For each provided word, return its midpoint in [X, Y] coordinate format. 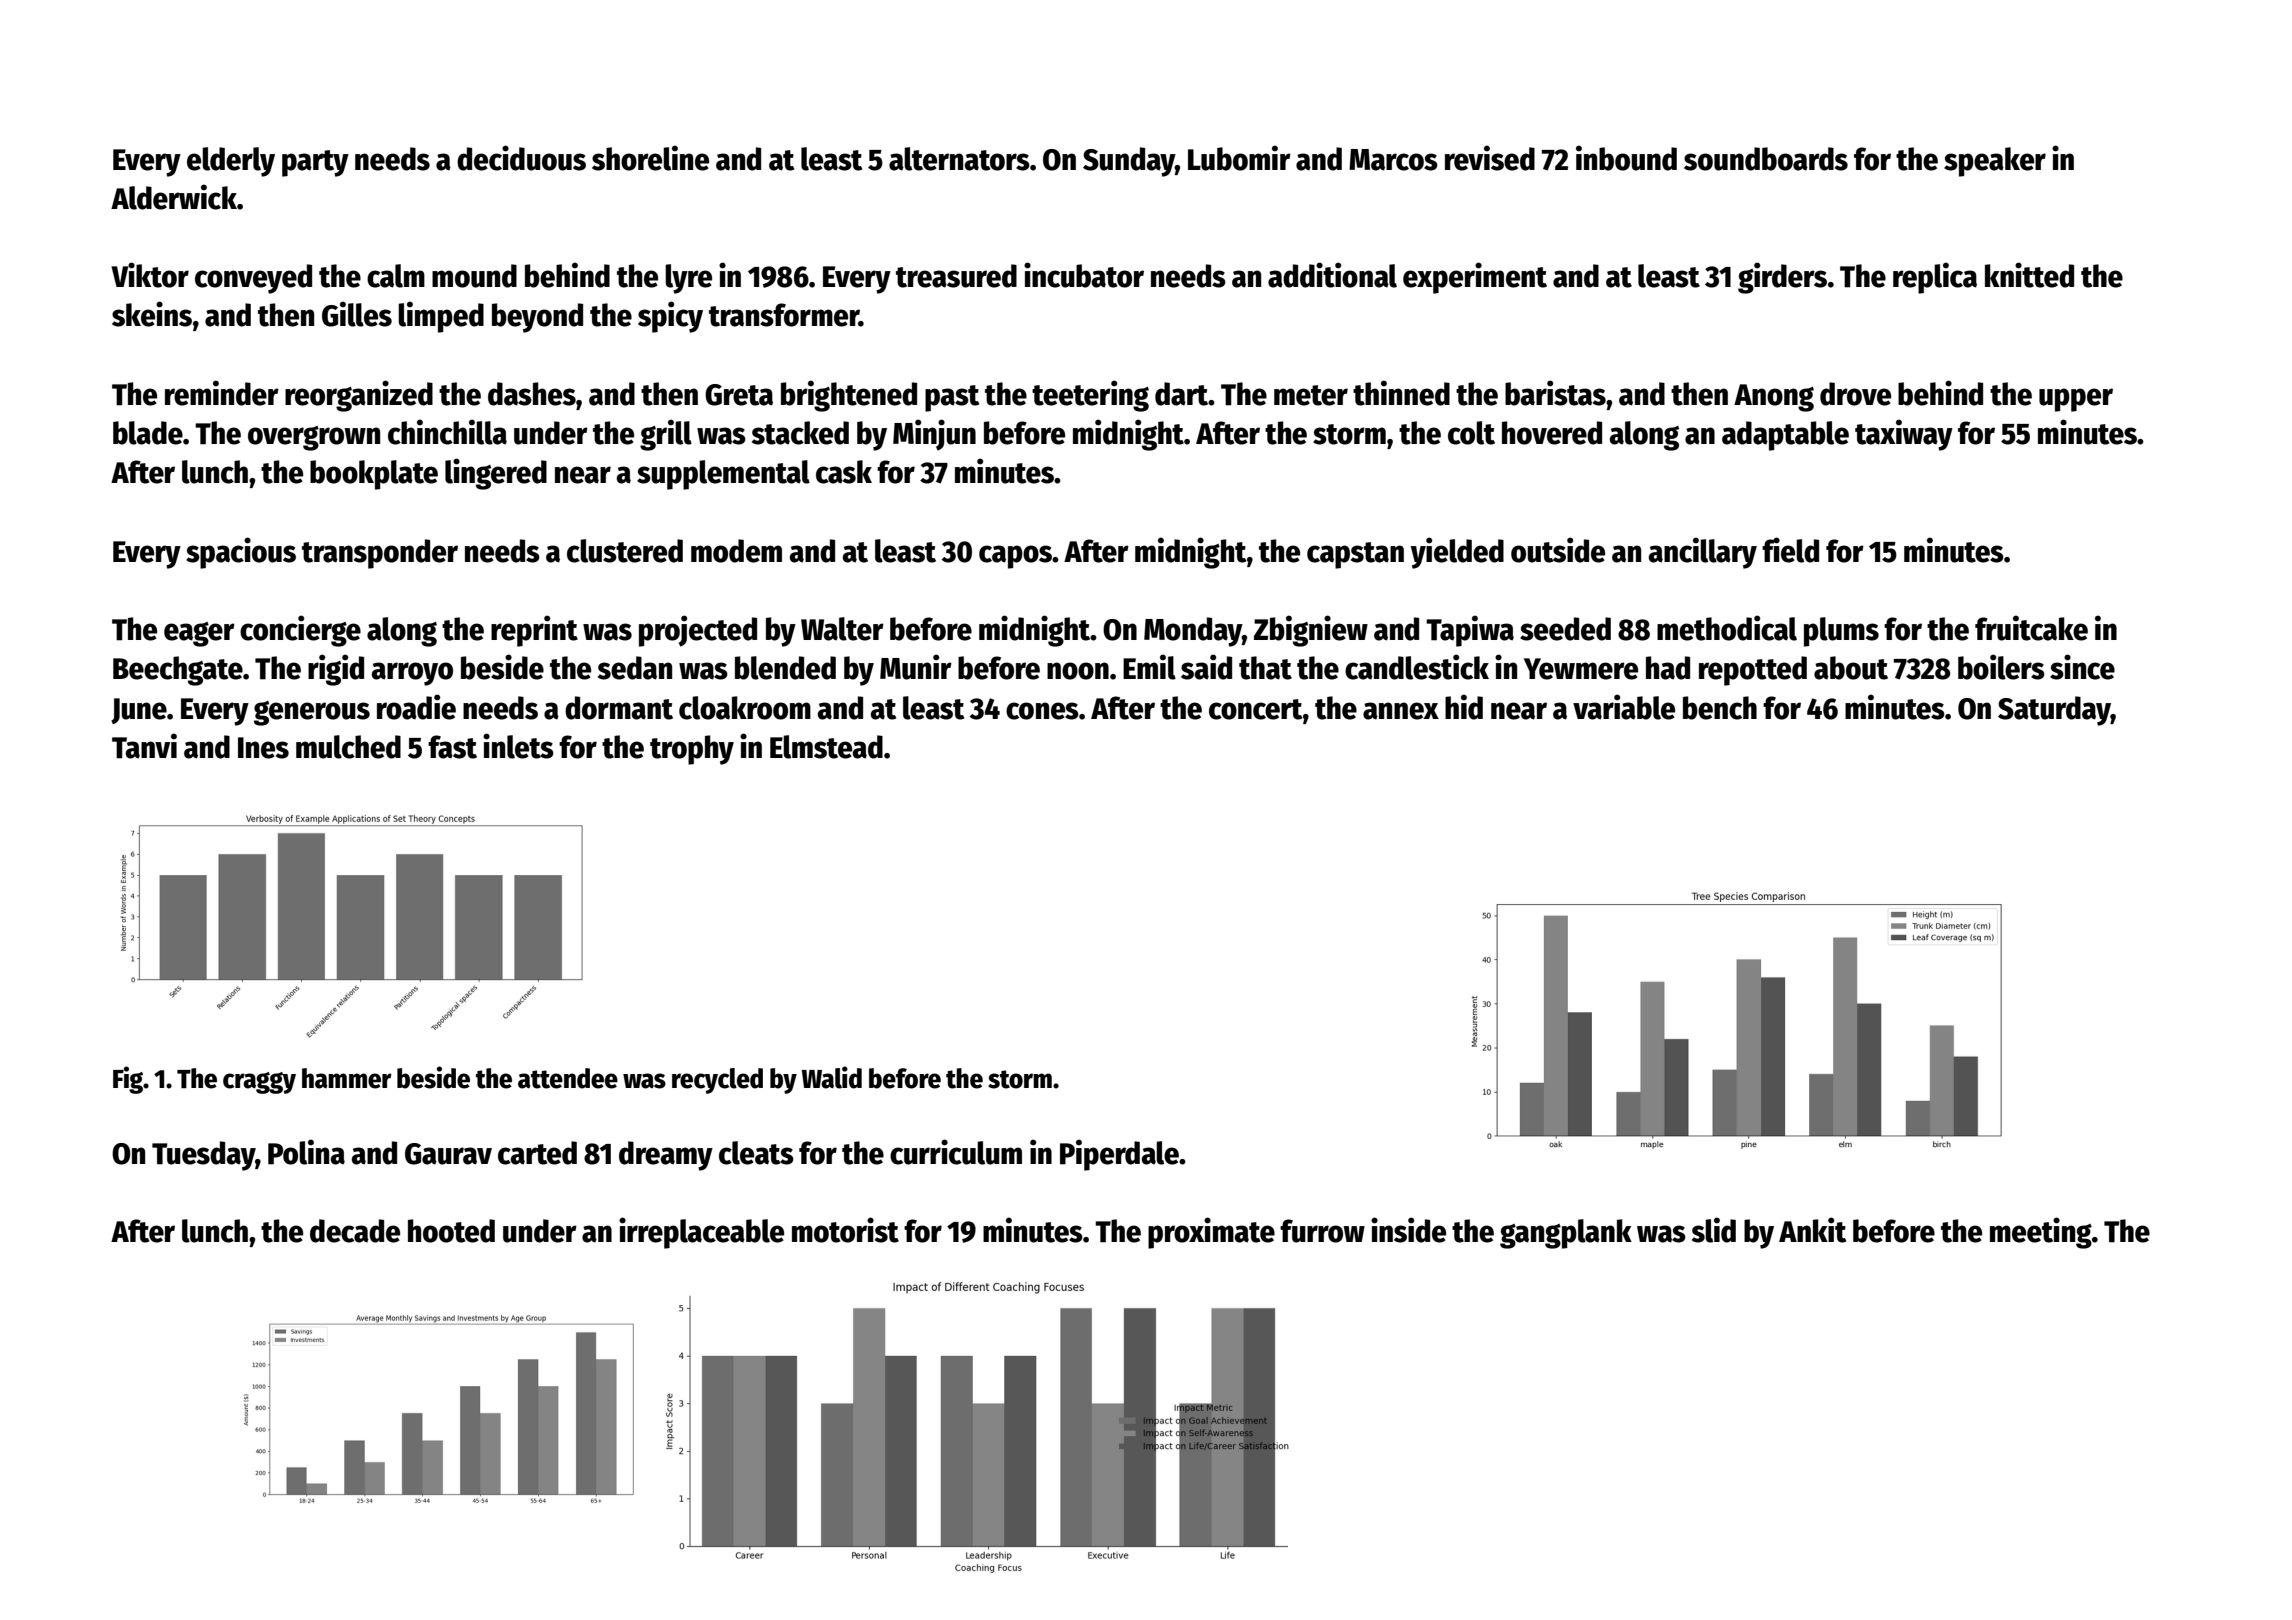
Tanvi [144, 746]
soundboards [1766, 159]
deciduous [521, 158]
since [2082, 667]
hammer [347, 1078]
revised [1490, 158]
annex [1401, 711]
